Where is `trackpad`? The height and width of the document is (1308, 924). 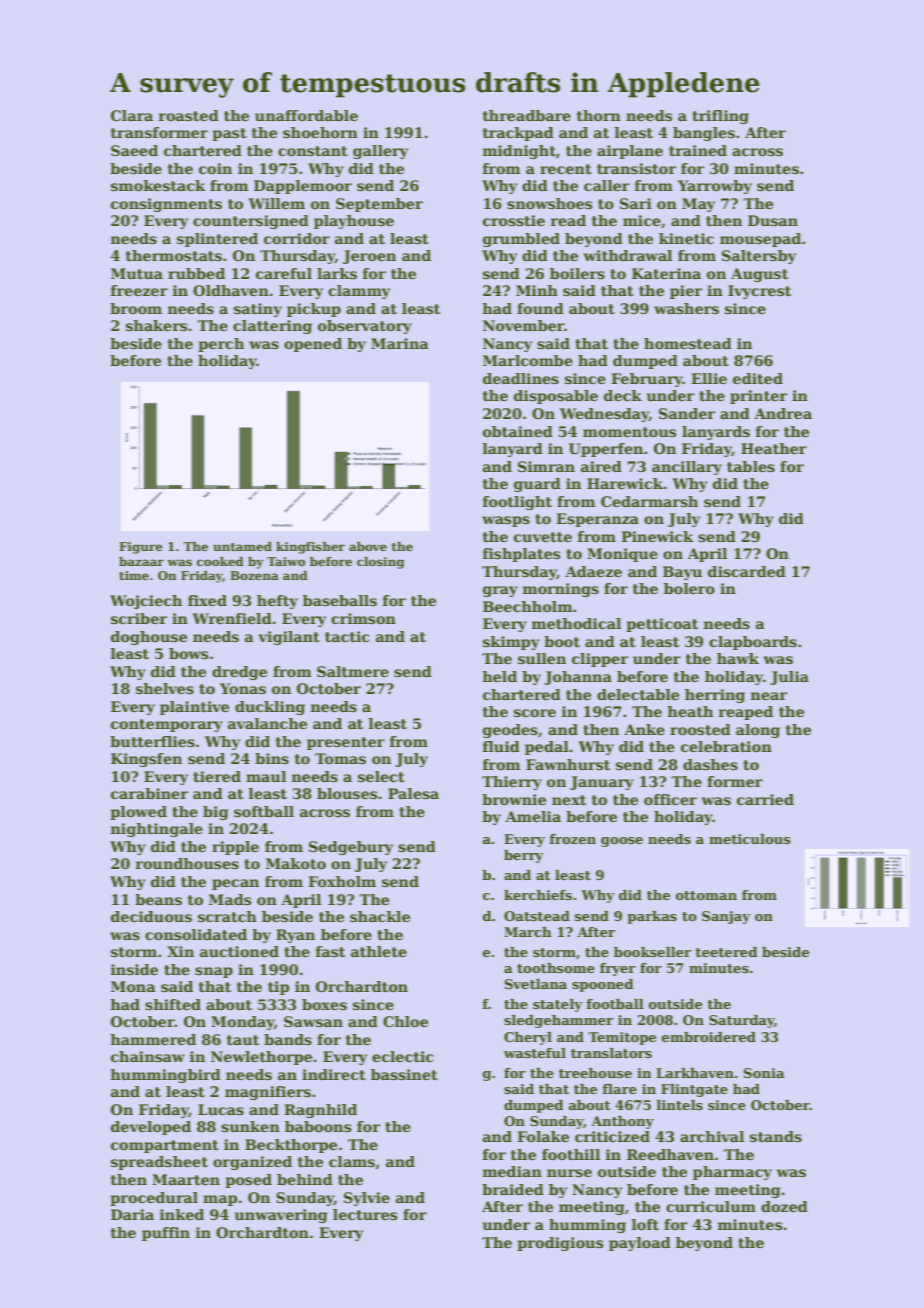 trackpad is located at coordinates (518, 134).
